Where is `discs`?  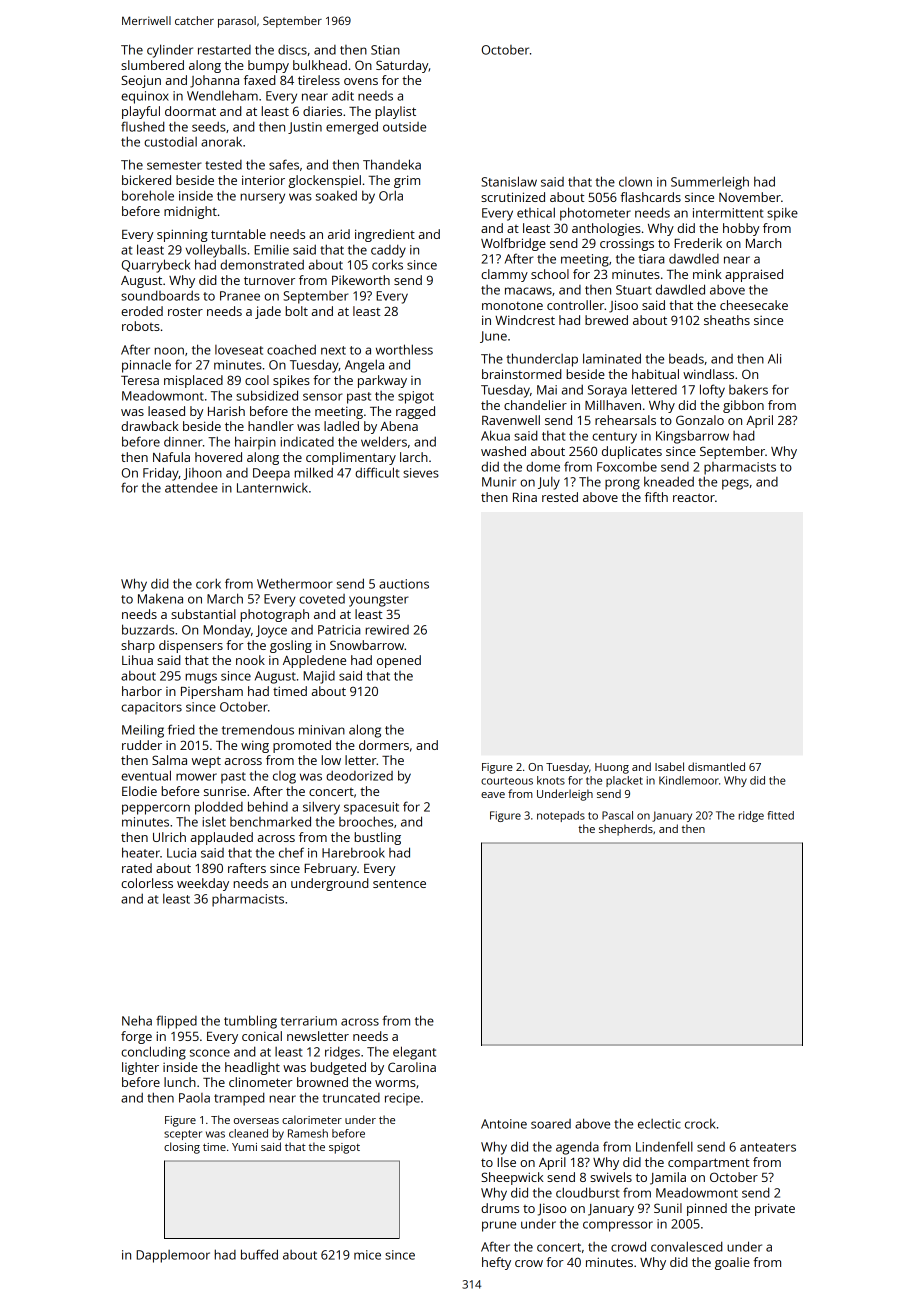
discs is located at coordinates (292, 50).
